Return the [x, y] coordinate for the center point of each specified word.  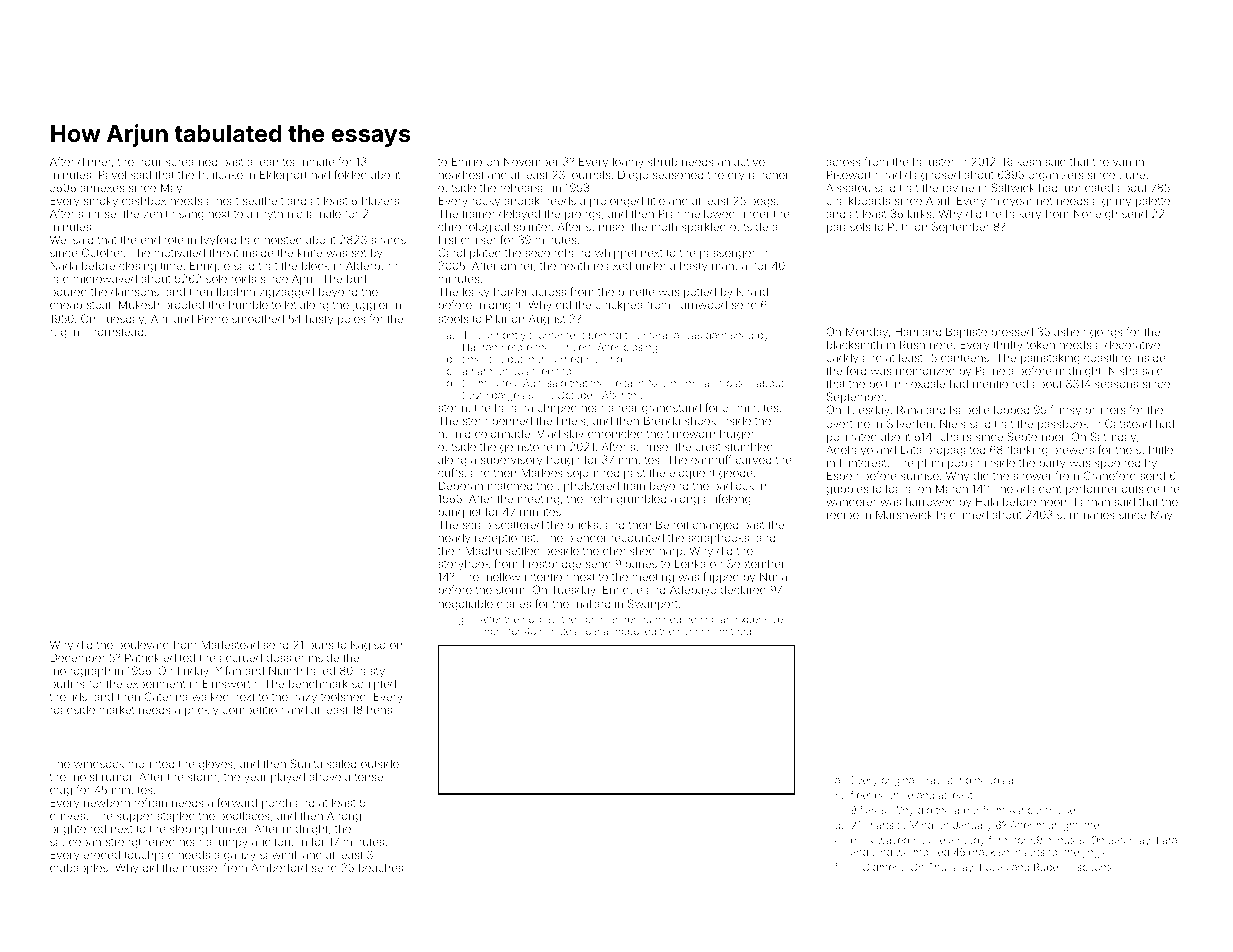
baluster [933, 161]
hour [150, 162]
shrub [662, 161]
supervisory [511, 461]
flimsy [1066, 411]
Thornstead [113, 331]
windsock [99, 763]
